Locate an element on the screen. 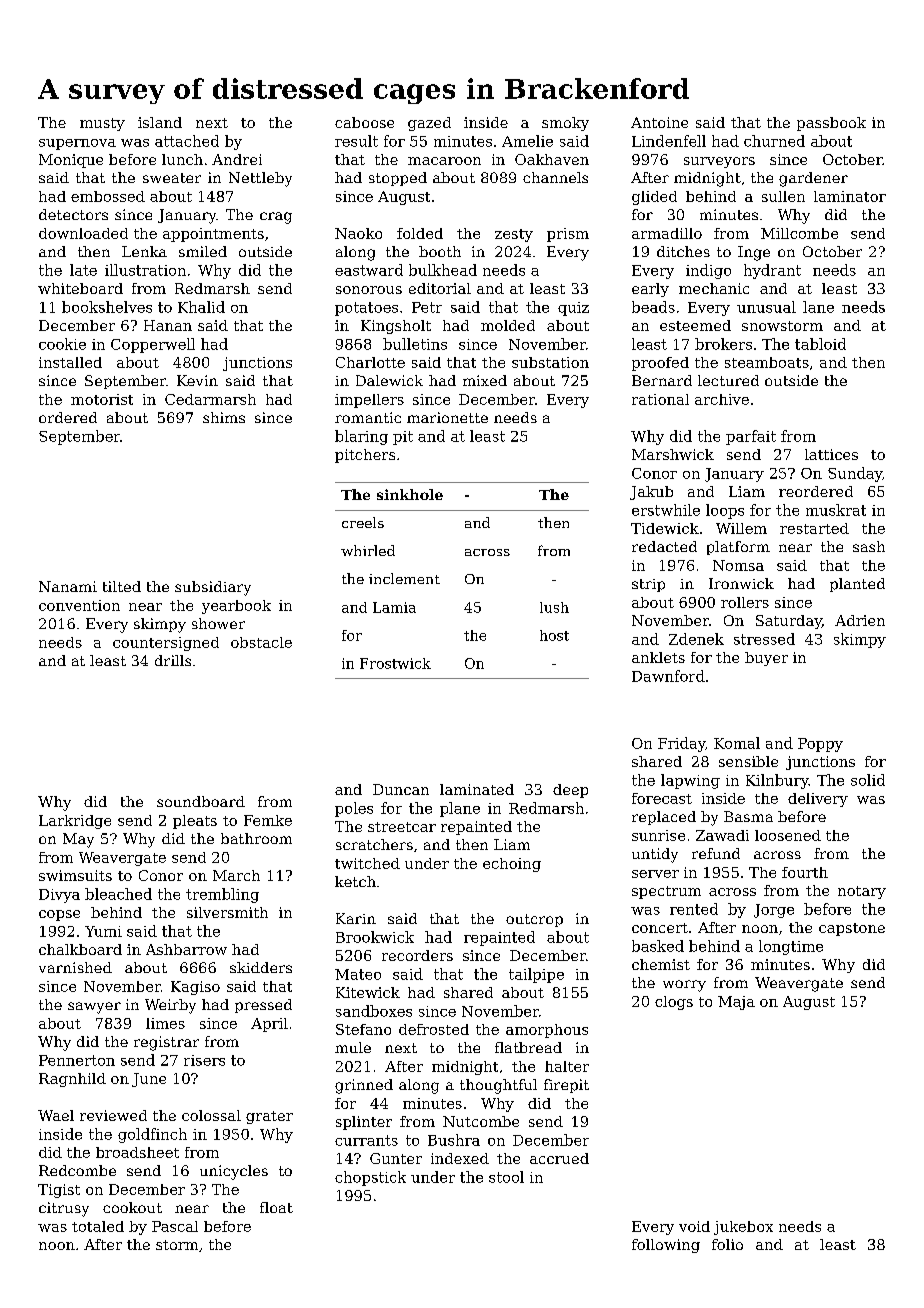  unicycles is located at coordinates (234, 1172).
